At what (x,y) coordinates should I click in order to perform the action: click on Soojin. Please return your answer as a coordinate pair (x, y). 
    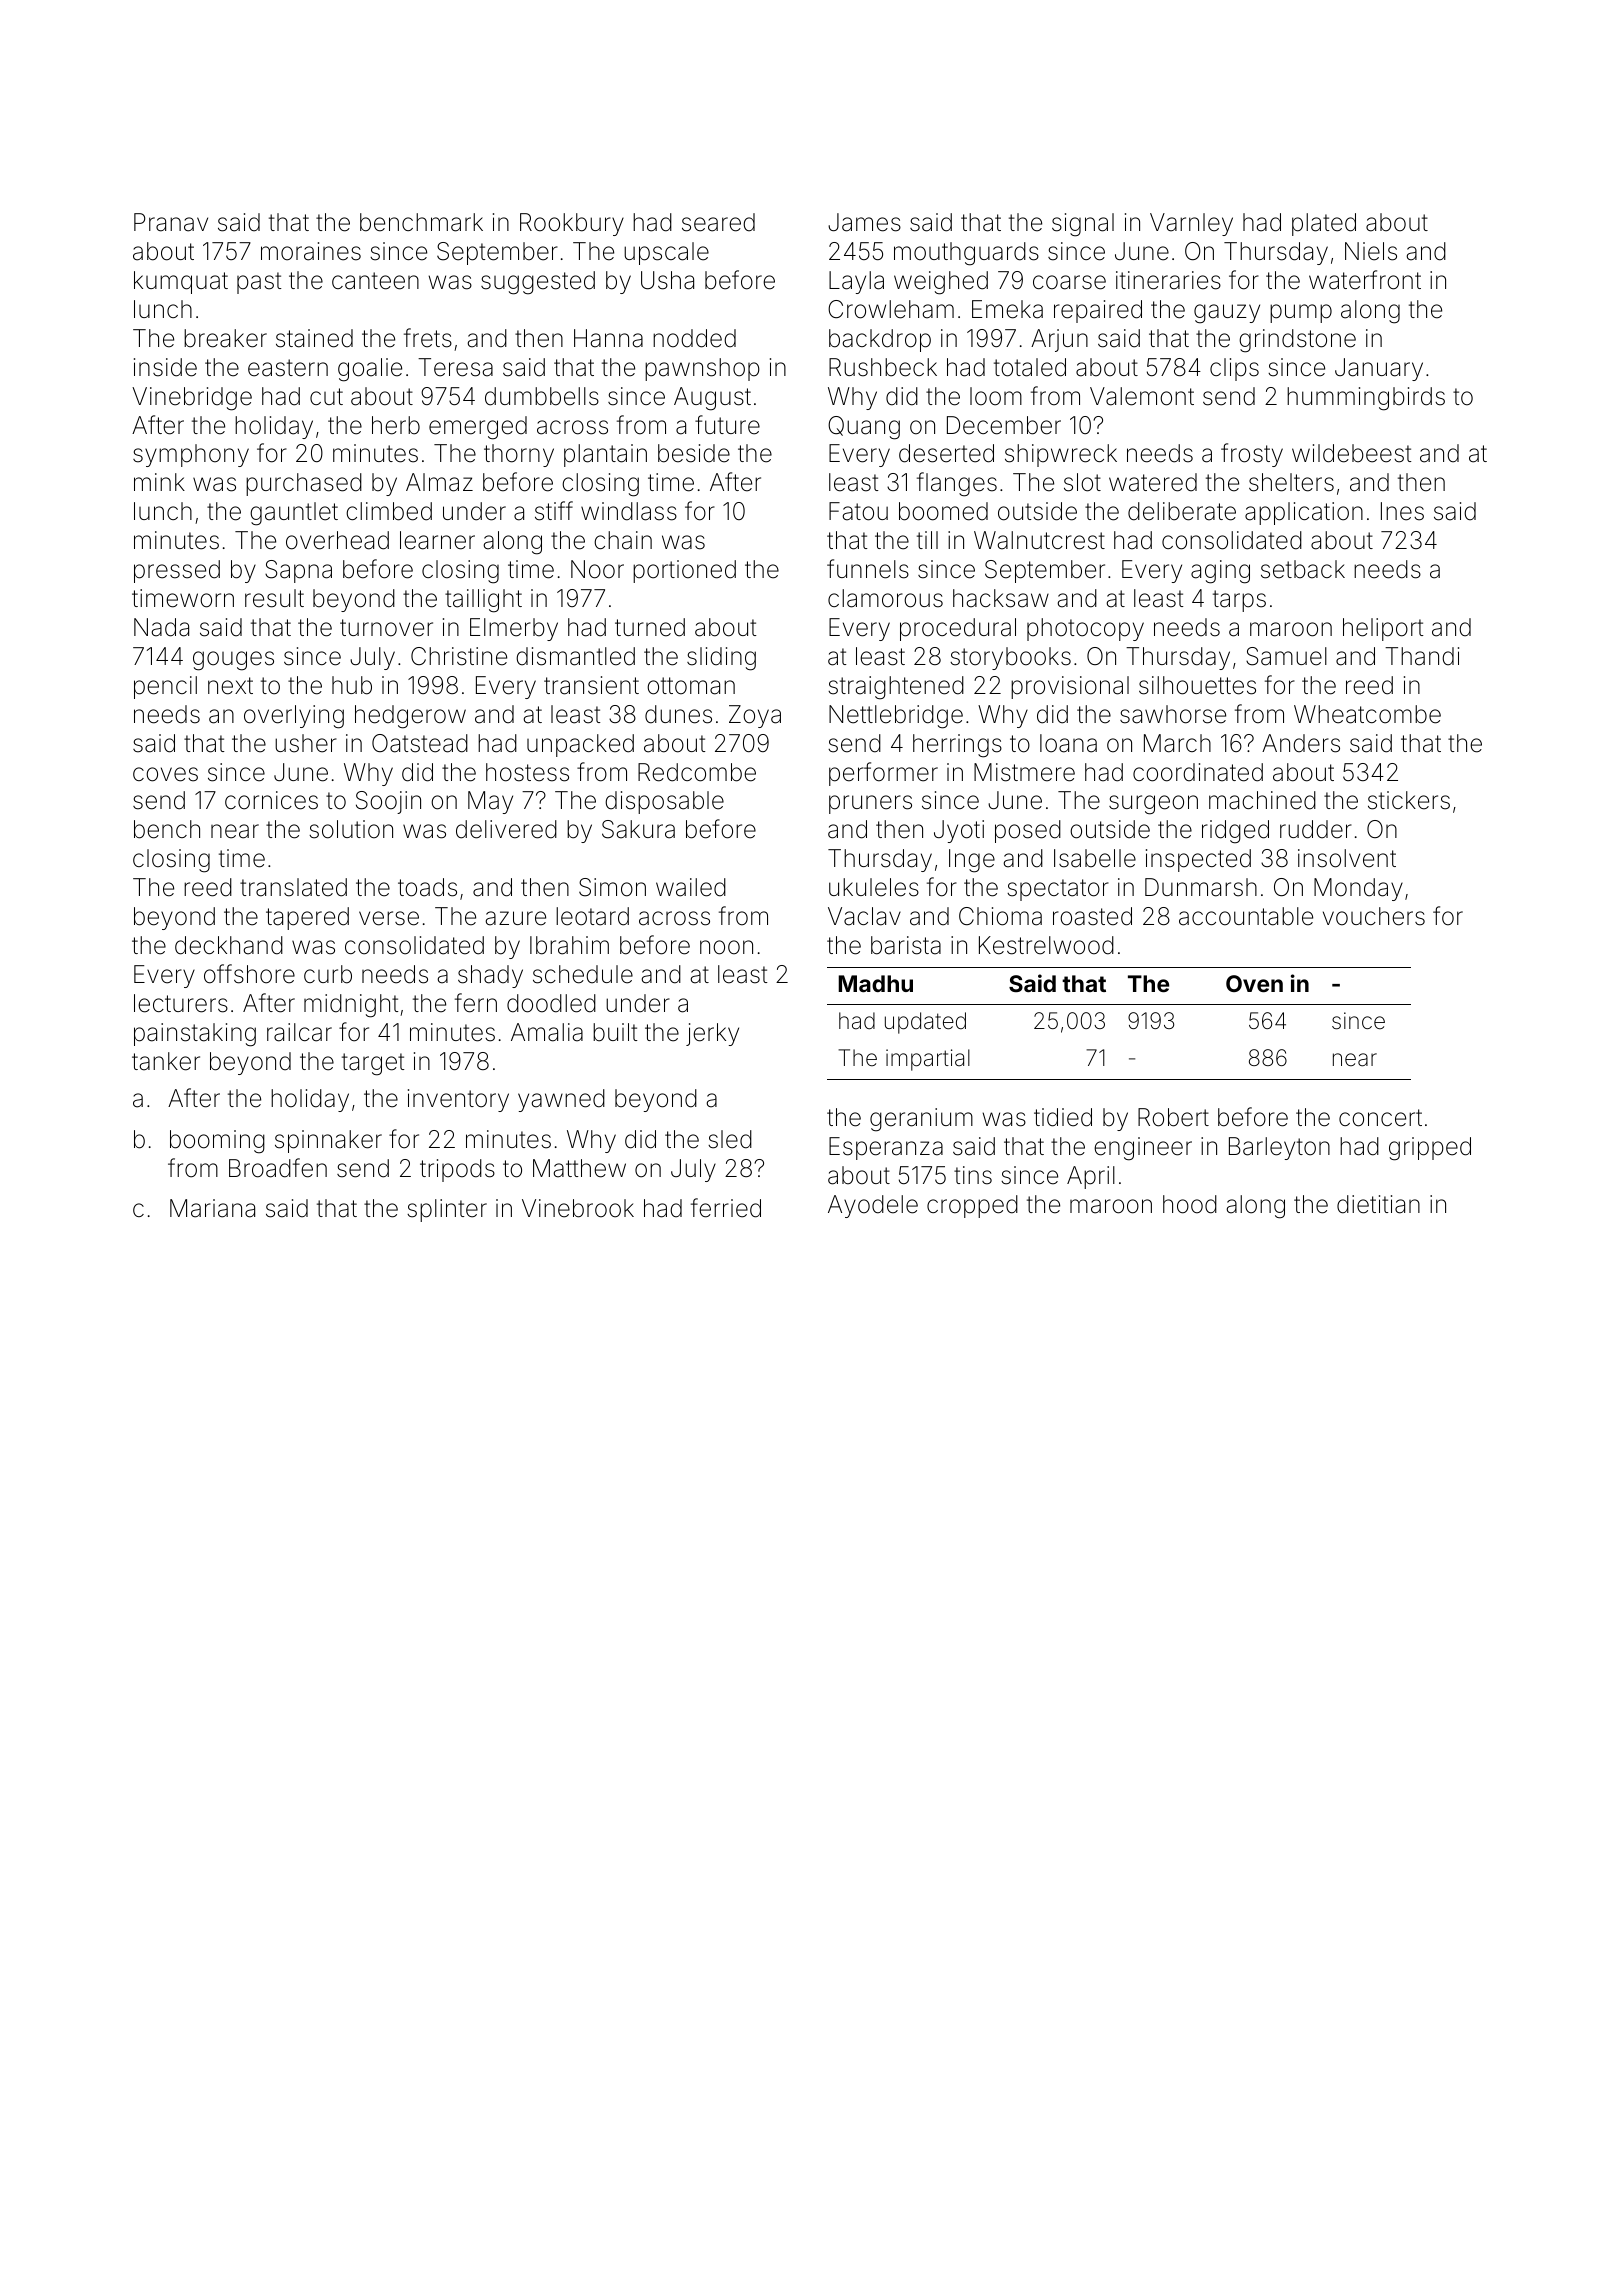
    Looking at the image, I should click on (388, 802).
